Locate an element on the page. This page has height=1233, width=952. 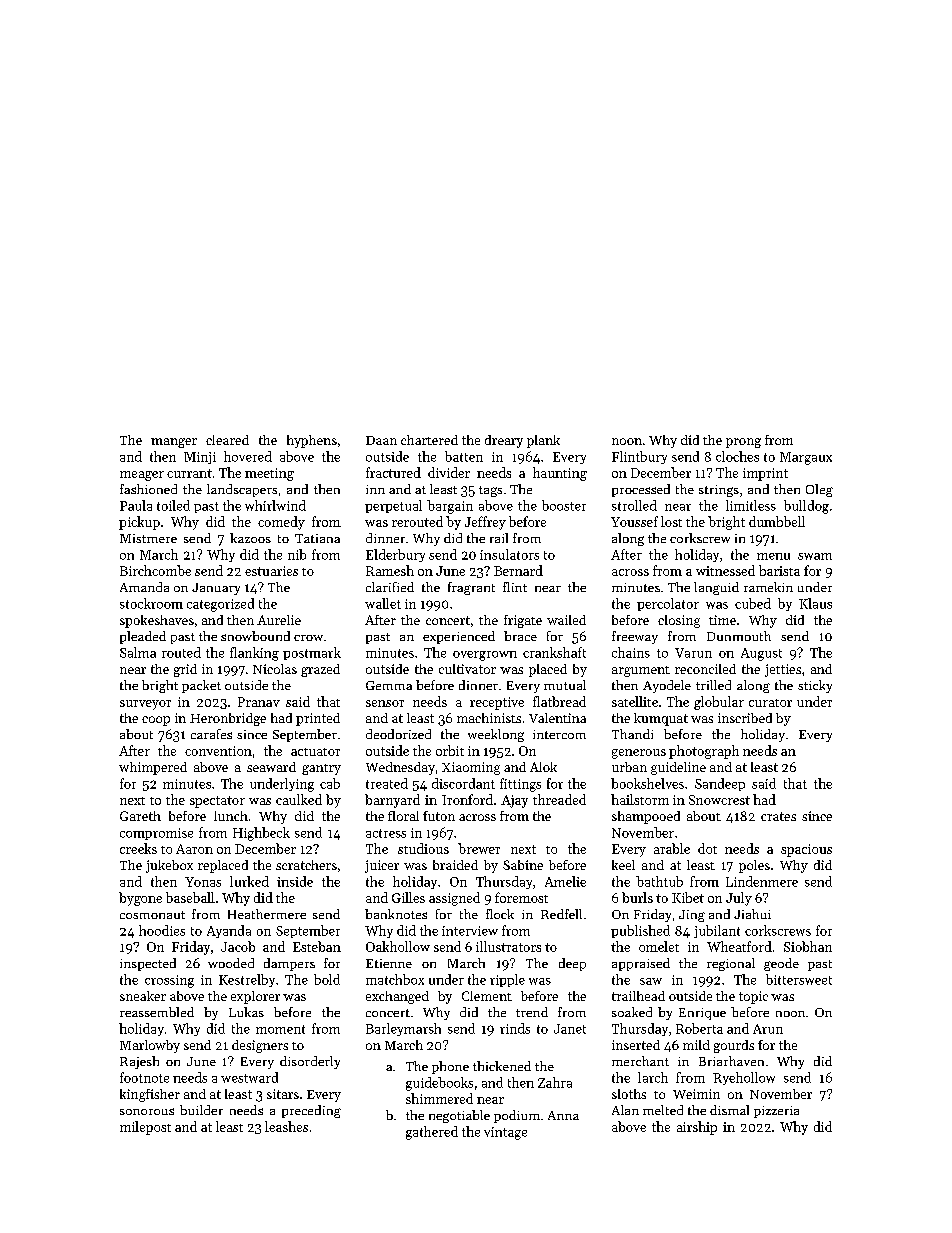
swam is located at coordinates (815, 556).
